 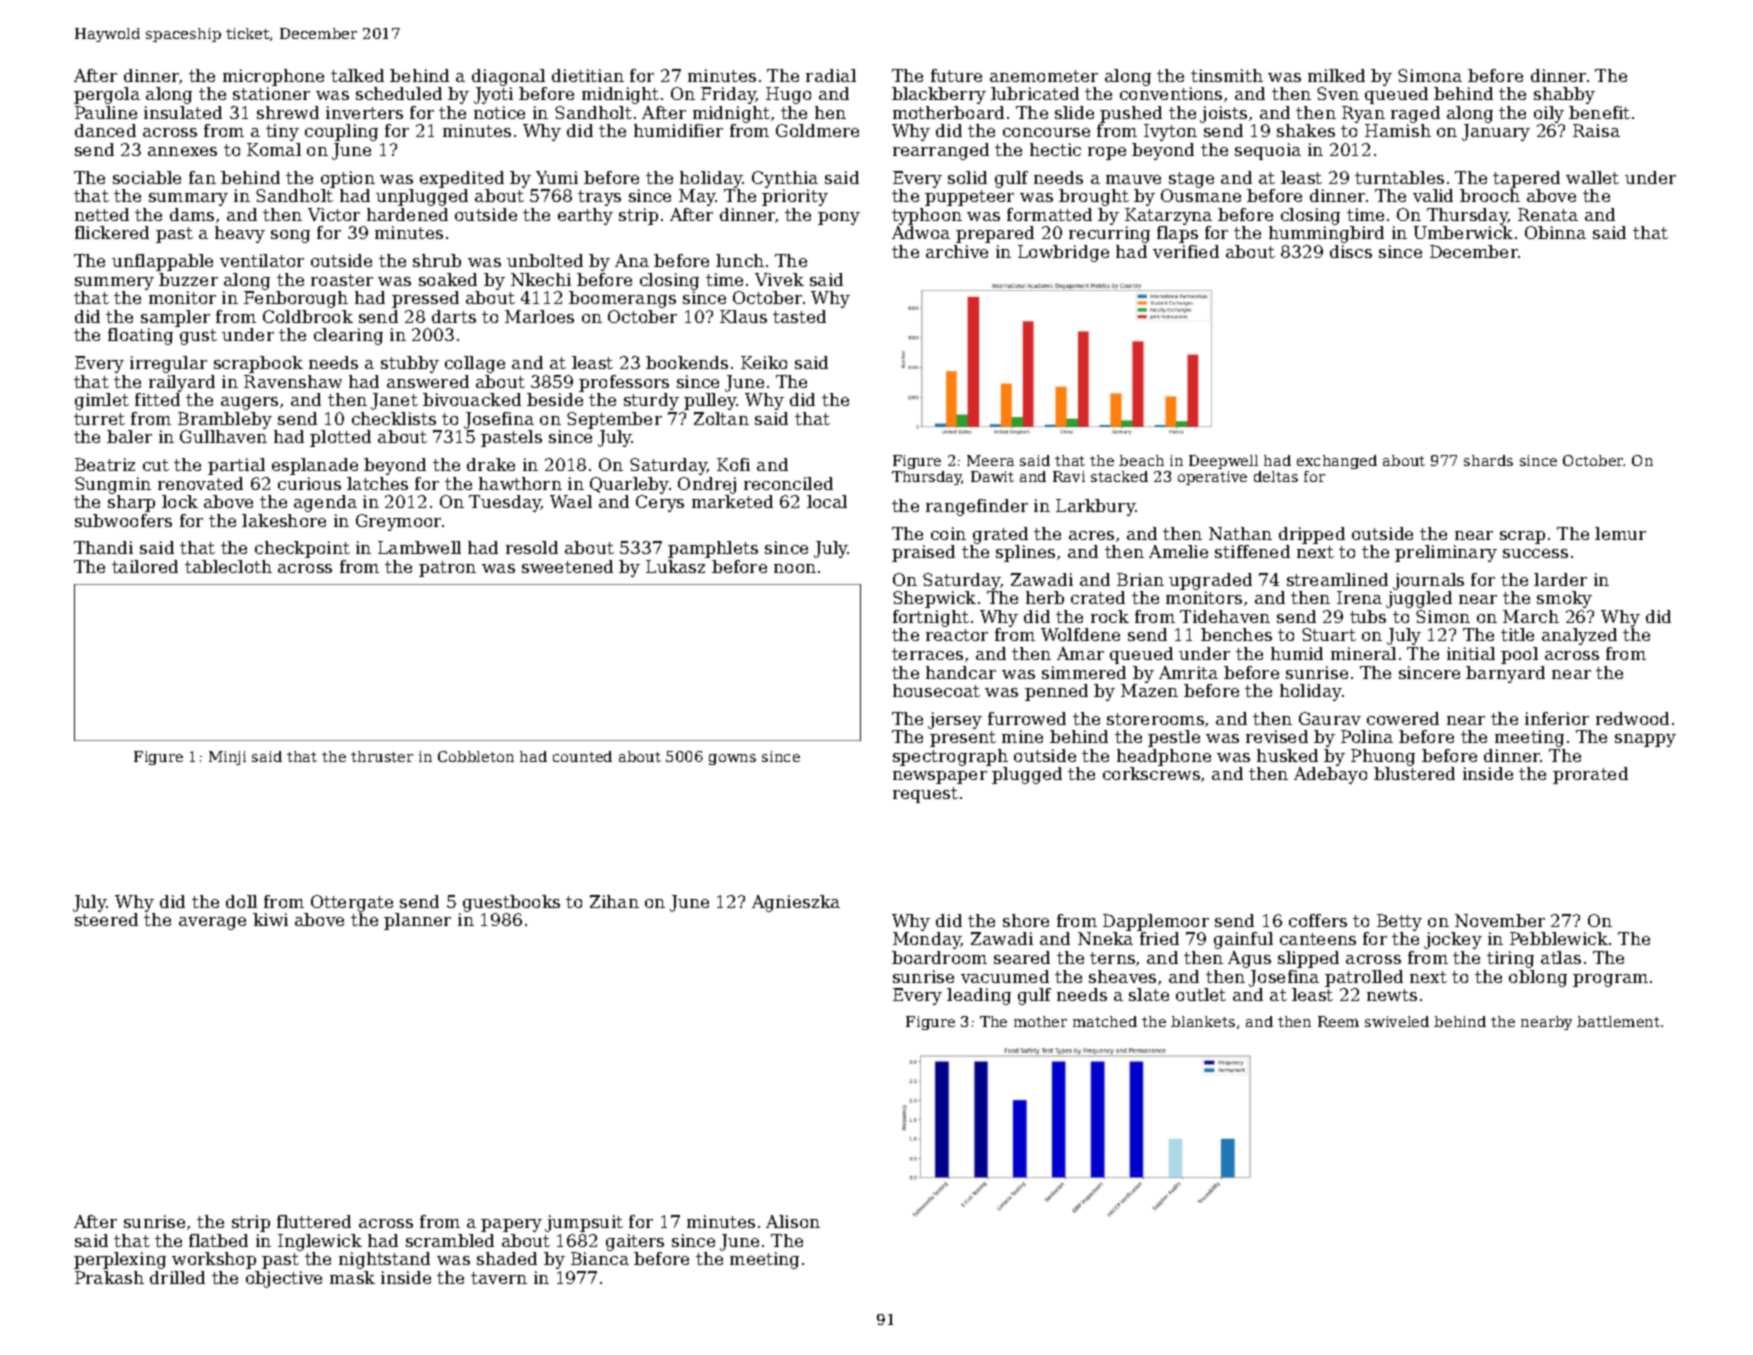 I want to click on jumpsuit, so click(x=584, y=1223).
